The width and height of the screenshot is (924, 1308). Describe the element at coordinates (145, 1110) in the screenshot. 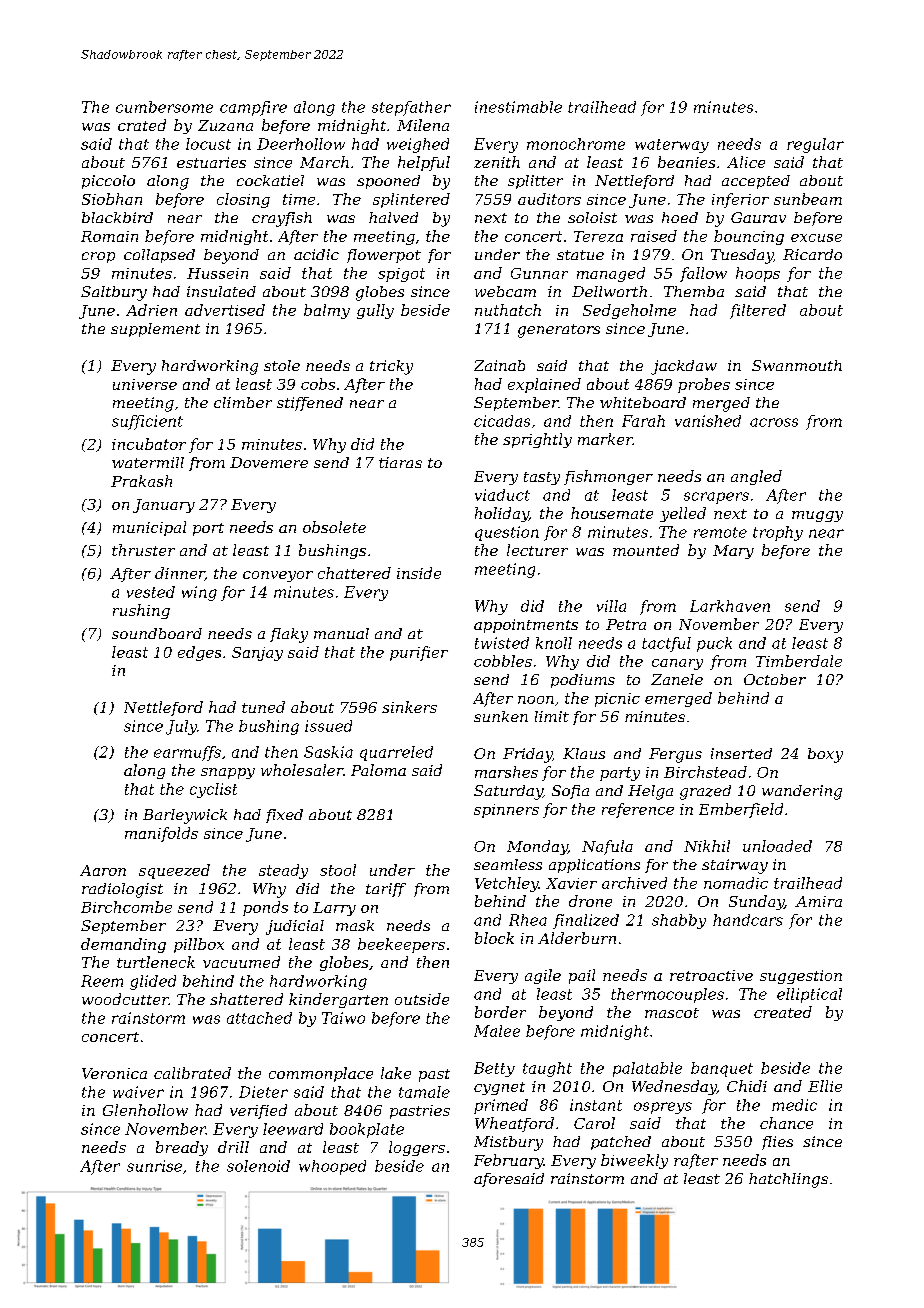

I see `Glenhollow` at that location.
